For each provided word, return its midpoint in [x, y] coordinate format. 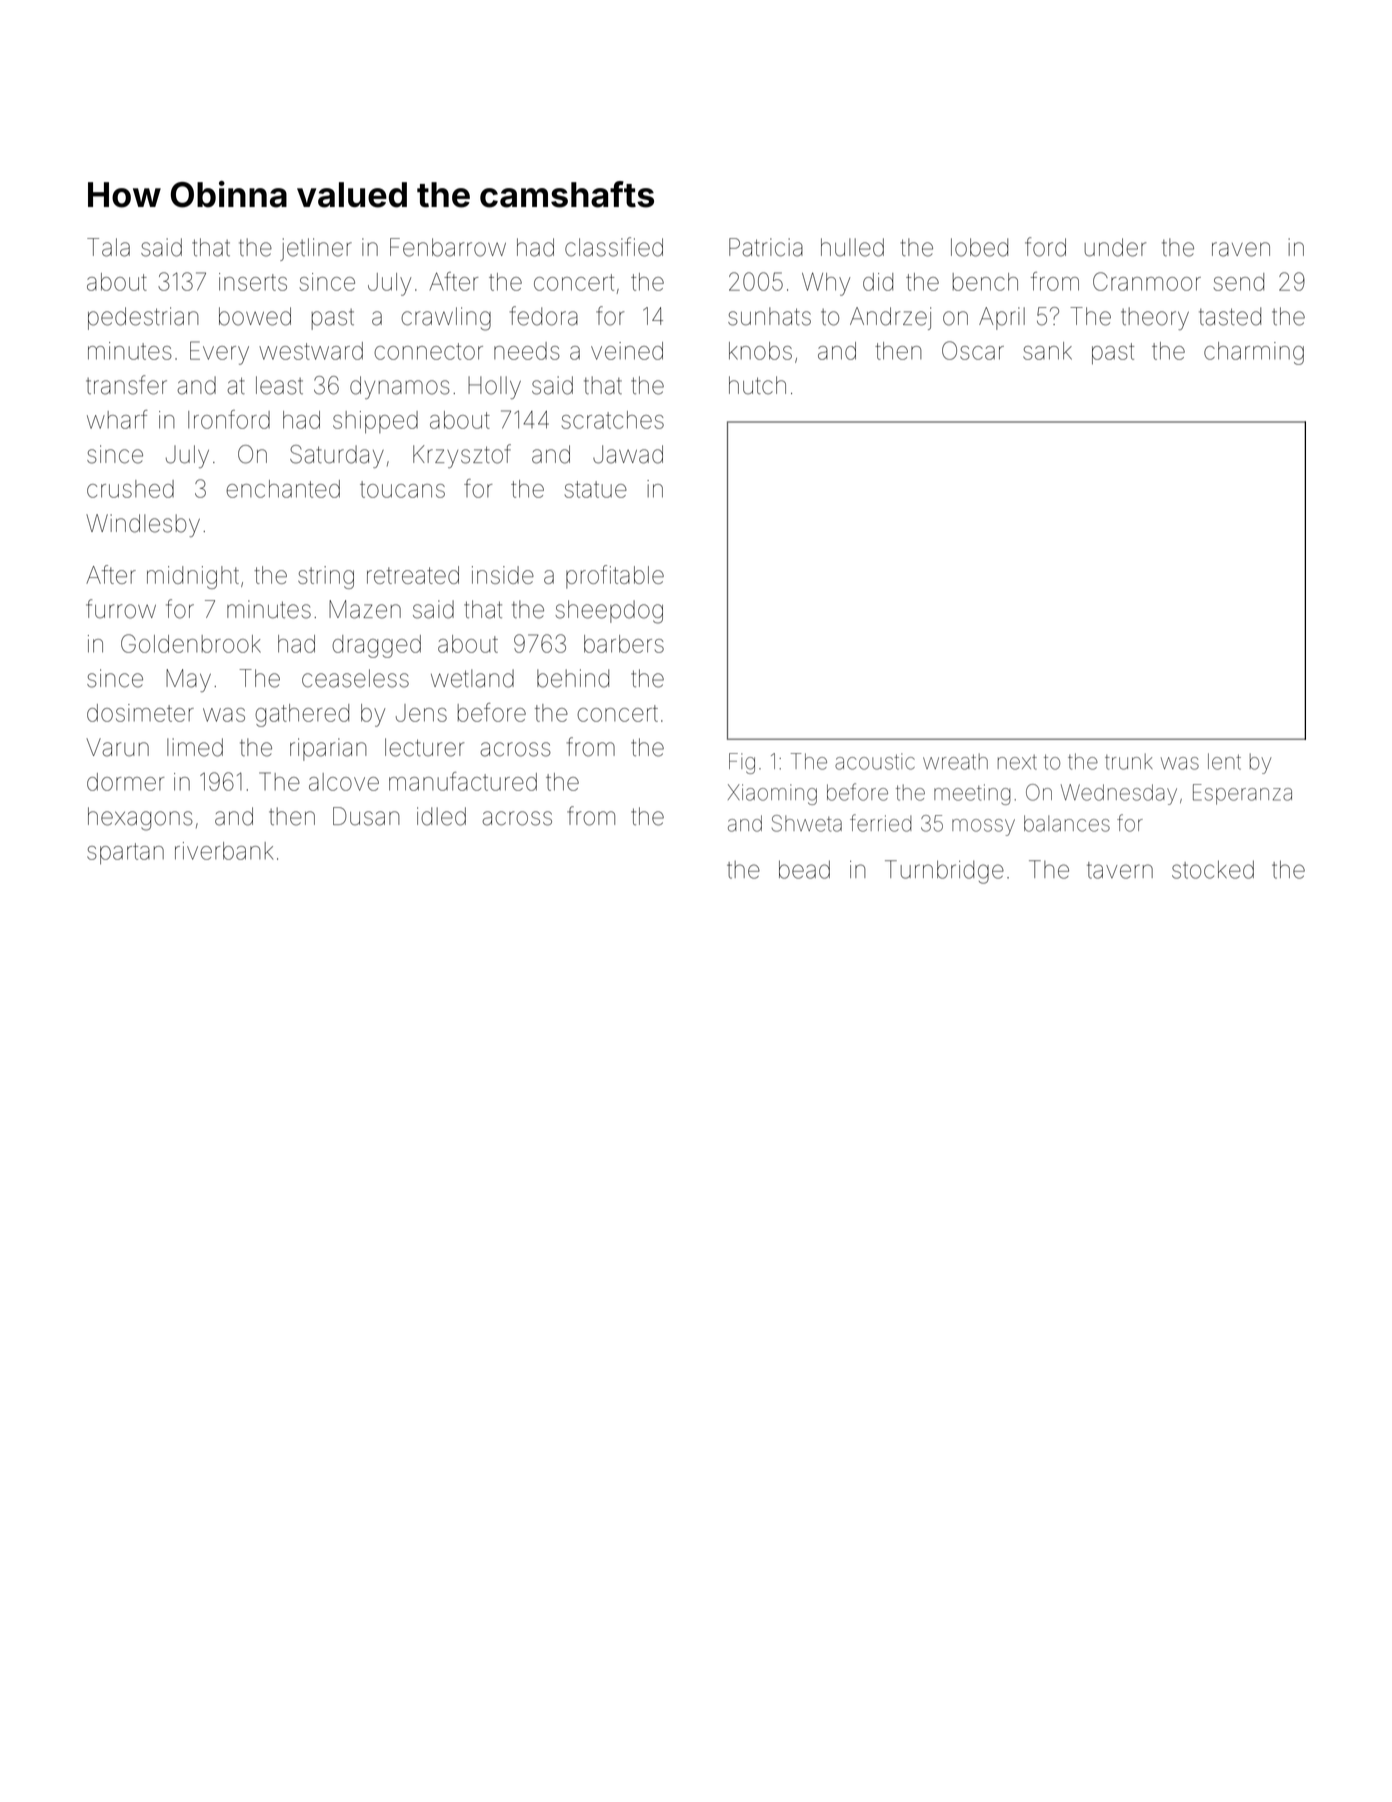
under [1115, 247]
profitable [615, 577]
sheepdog [609, 612]
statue [596, 489]
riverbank [224, 851]
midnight [193, 577]
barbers [624, 644]
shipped [375, 422]
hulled [852, 247]
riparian [328, 749]
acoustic [875, 761]
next [1017, 762]
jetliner [316, 249]
